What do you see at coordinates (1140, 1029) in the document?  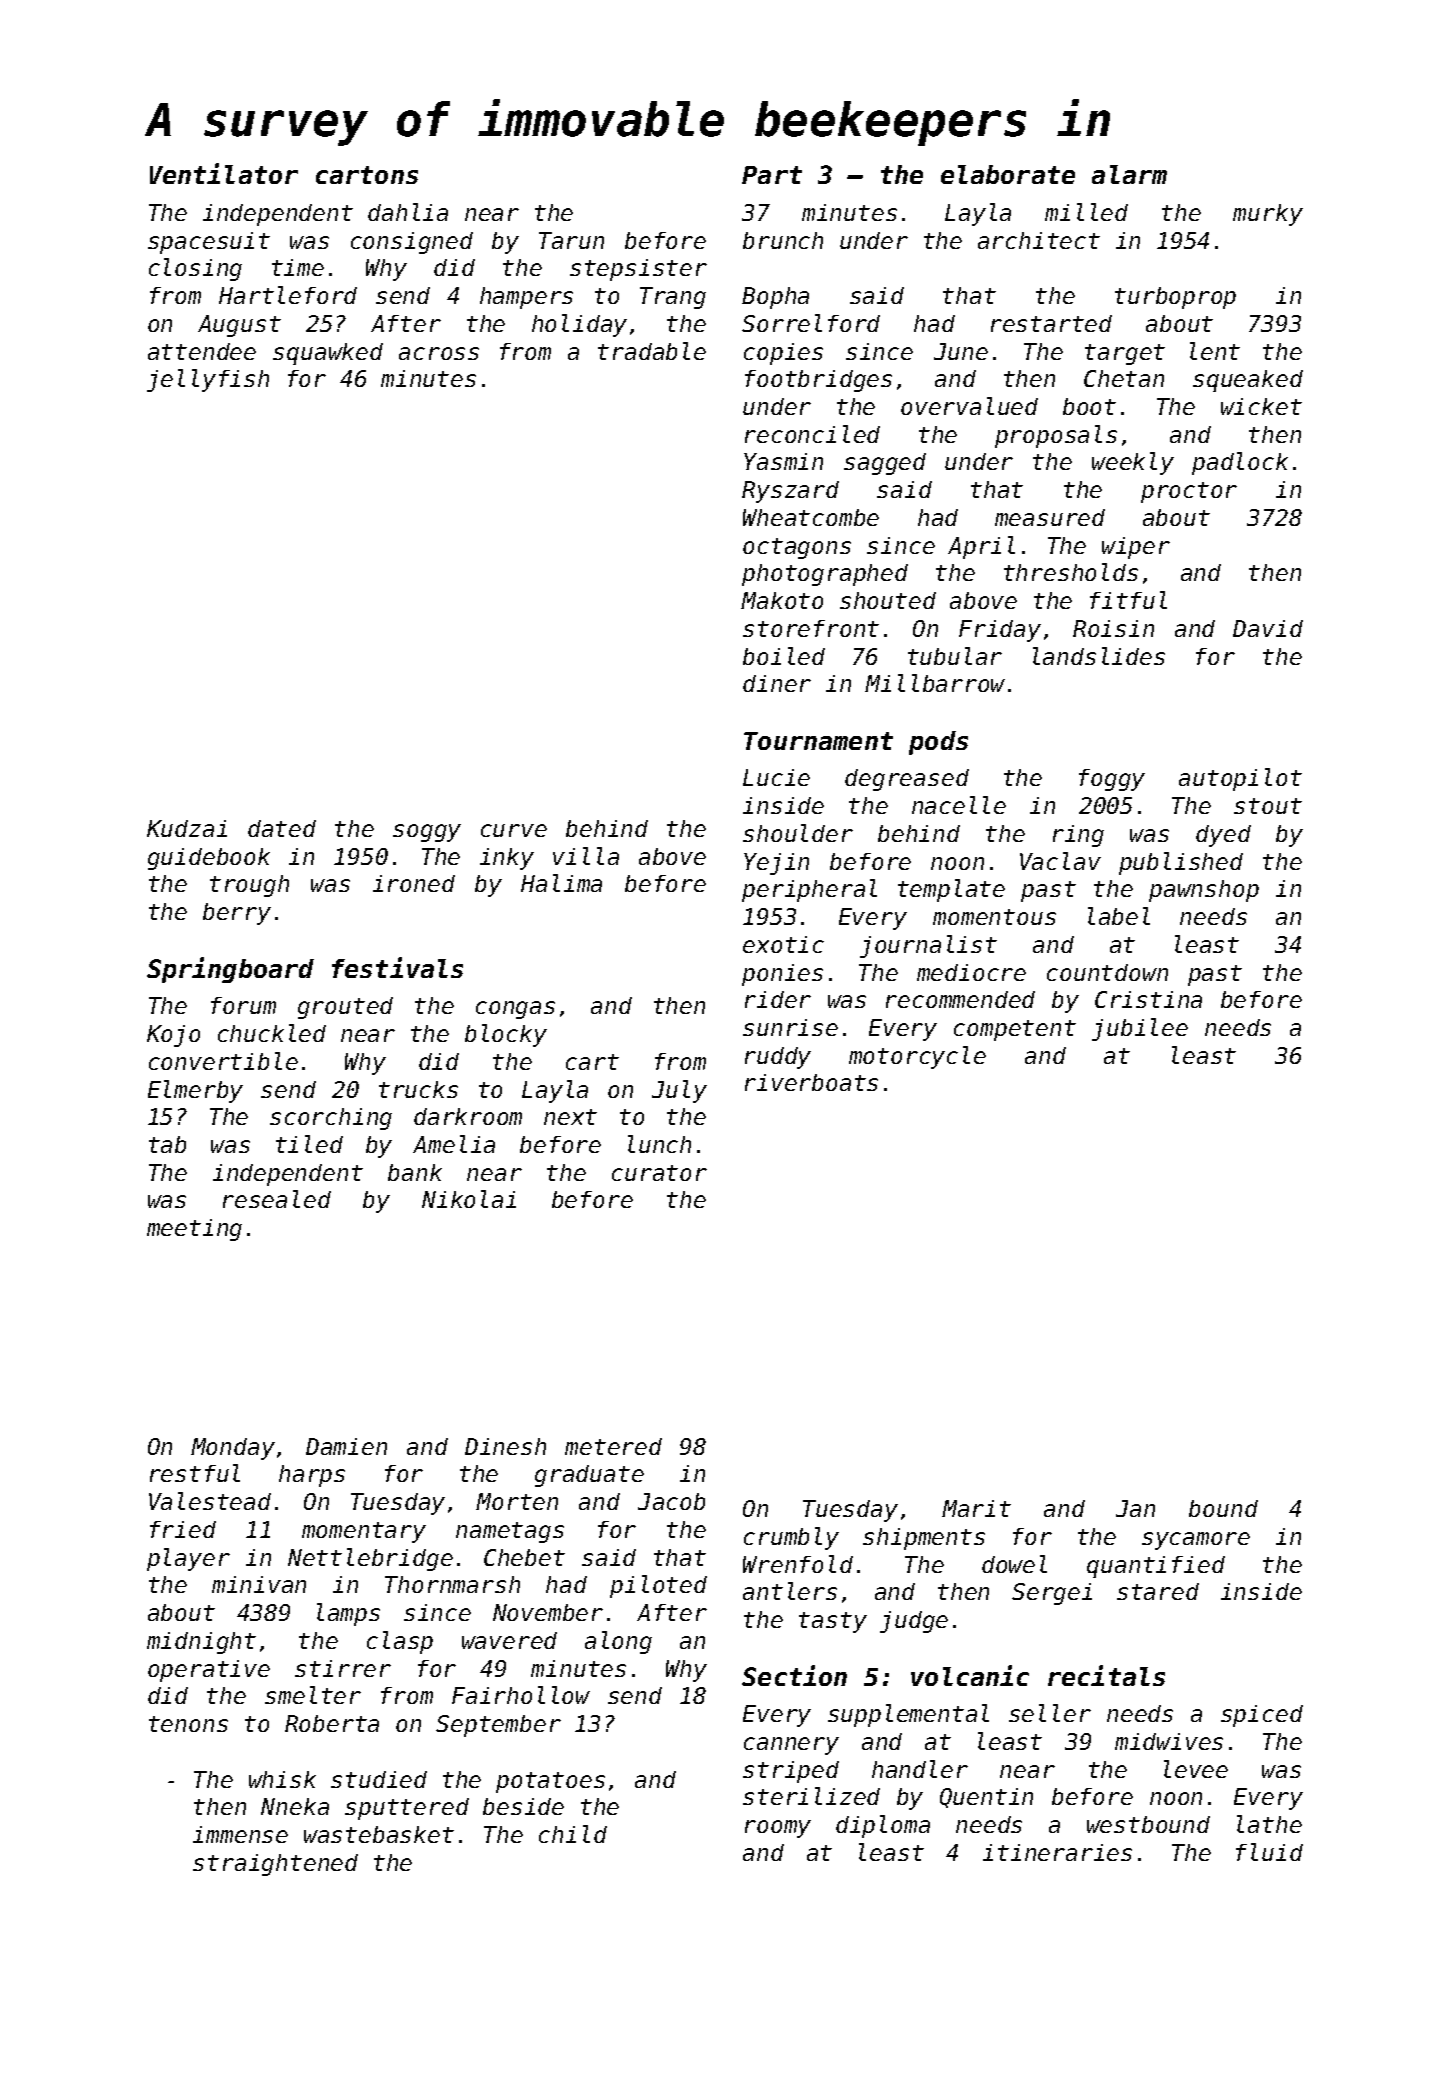 I see `jubilee` at bounding box center [1140, 1029].
